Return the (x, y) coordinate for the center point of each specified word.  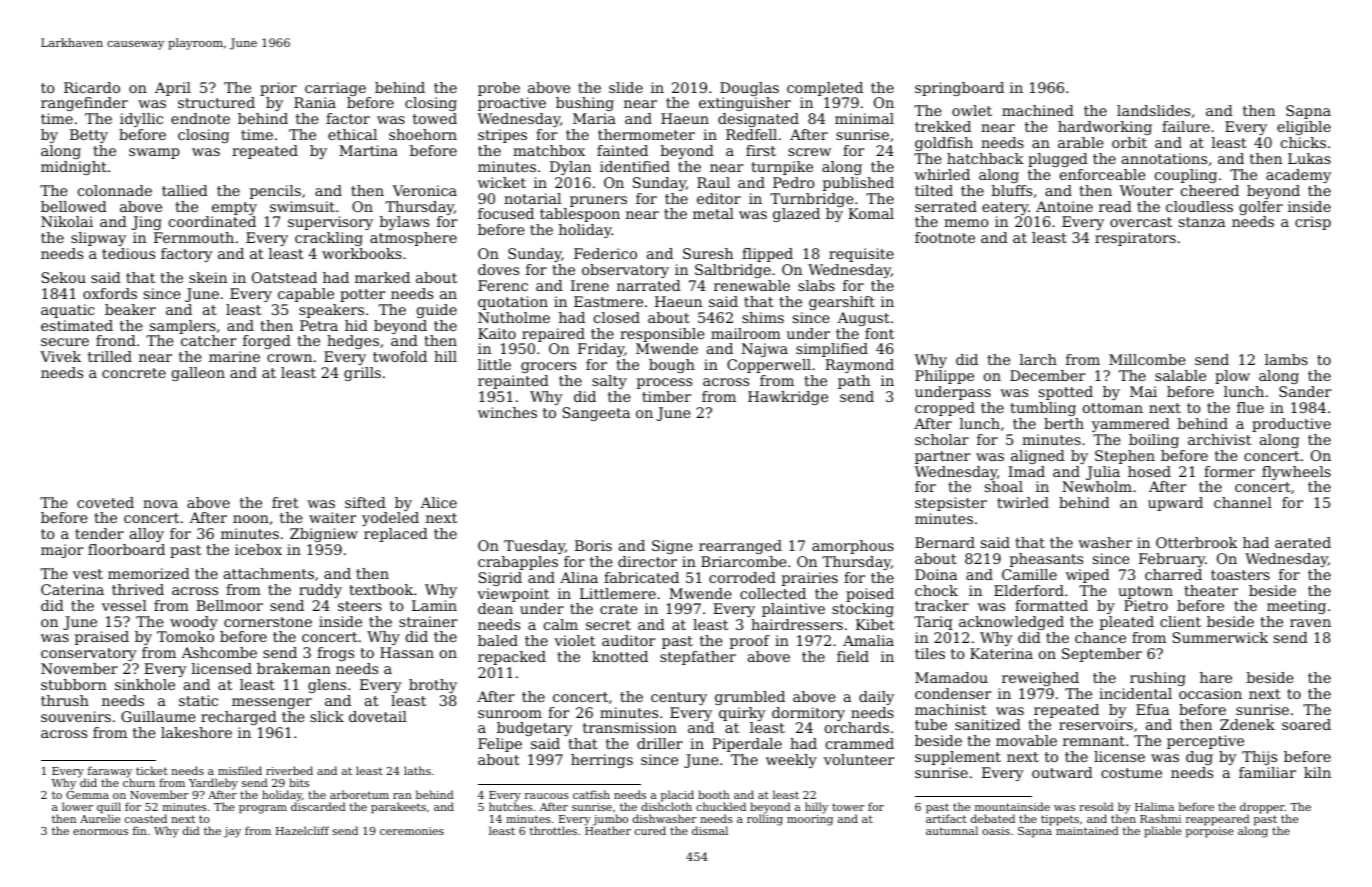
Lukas (1309, 158)
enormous (100, 832)
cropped (945, 409)
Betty (89, 136)
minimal (864, 118)
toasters (1240, 575)
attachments (269, 573)
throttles (553, 830)
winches (507, 412)
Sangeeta (596, 414)
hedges (353, 342)
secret (608, 625)
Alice (438, 502)
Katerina (1001, 653)
